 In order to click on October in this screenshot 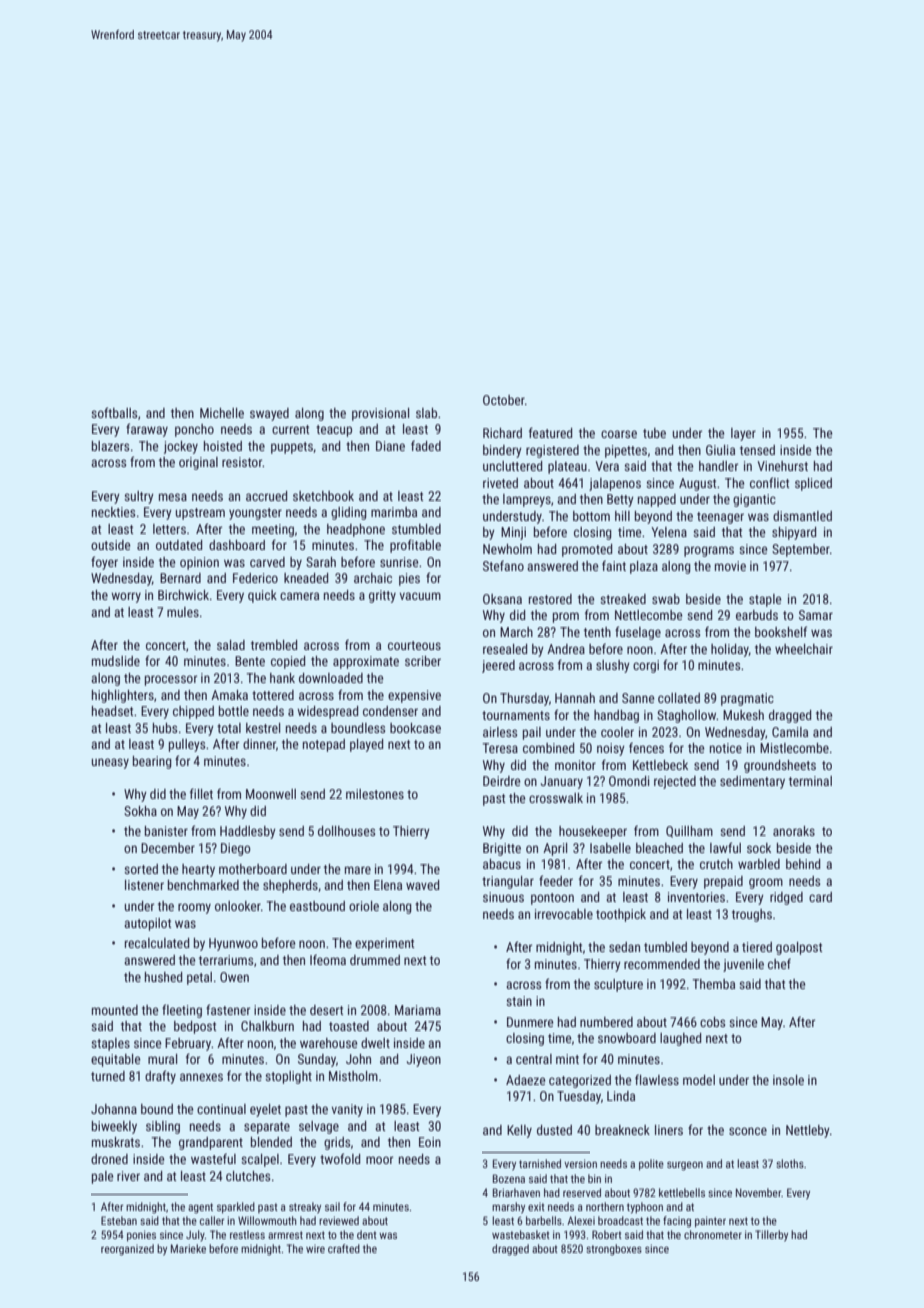, I will do `click(504, 400)`.
